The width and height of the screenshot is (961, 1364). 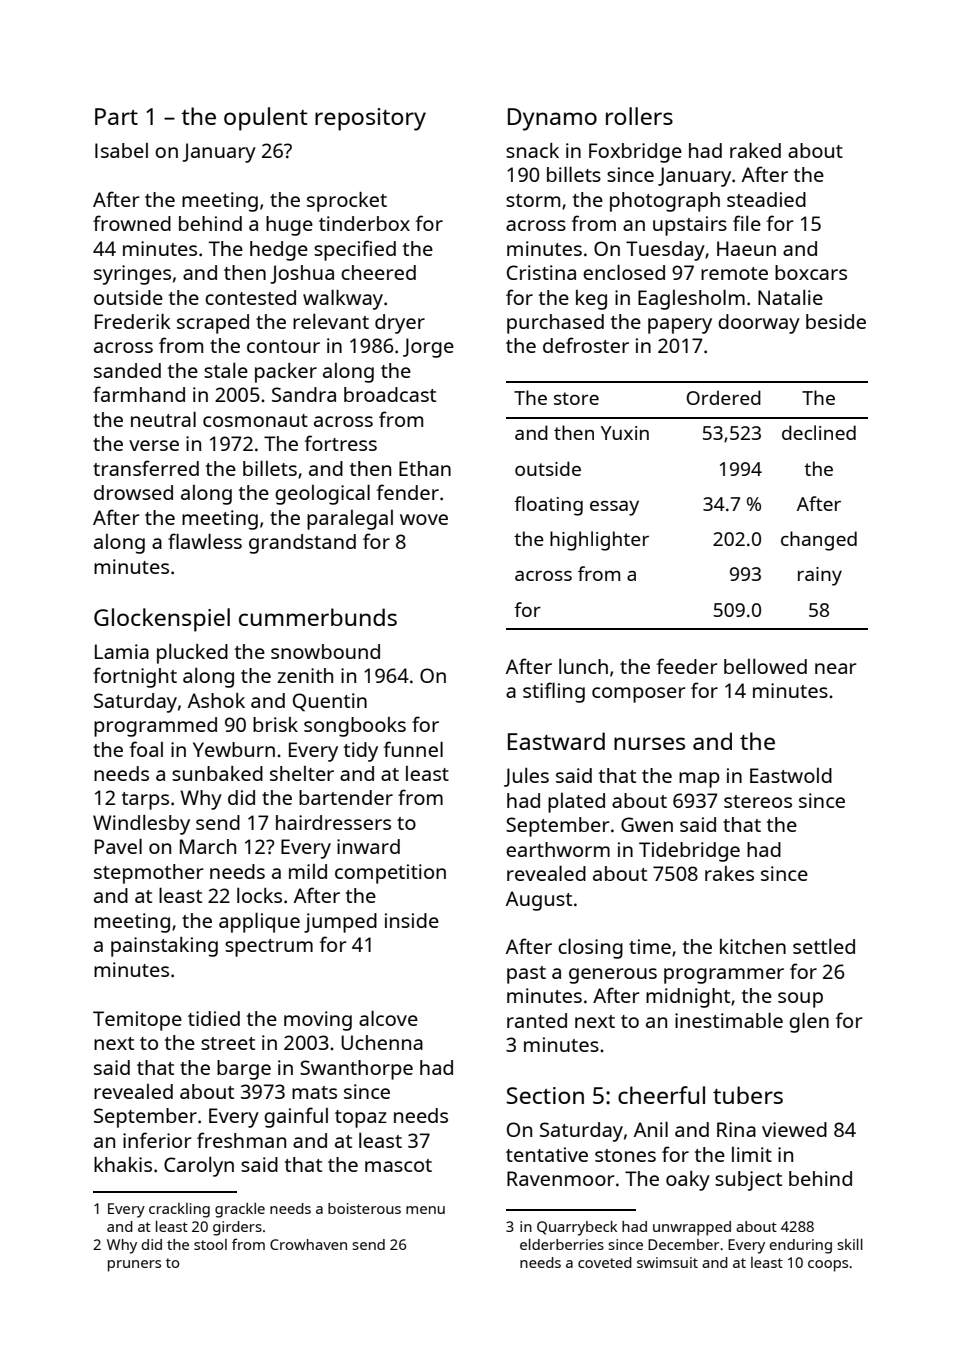 What do you see at coordinates (820, 576) in the screenshot?
I see `rainy` at bounding box center [820, 576].
